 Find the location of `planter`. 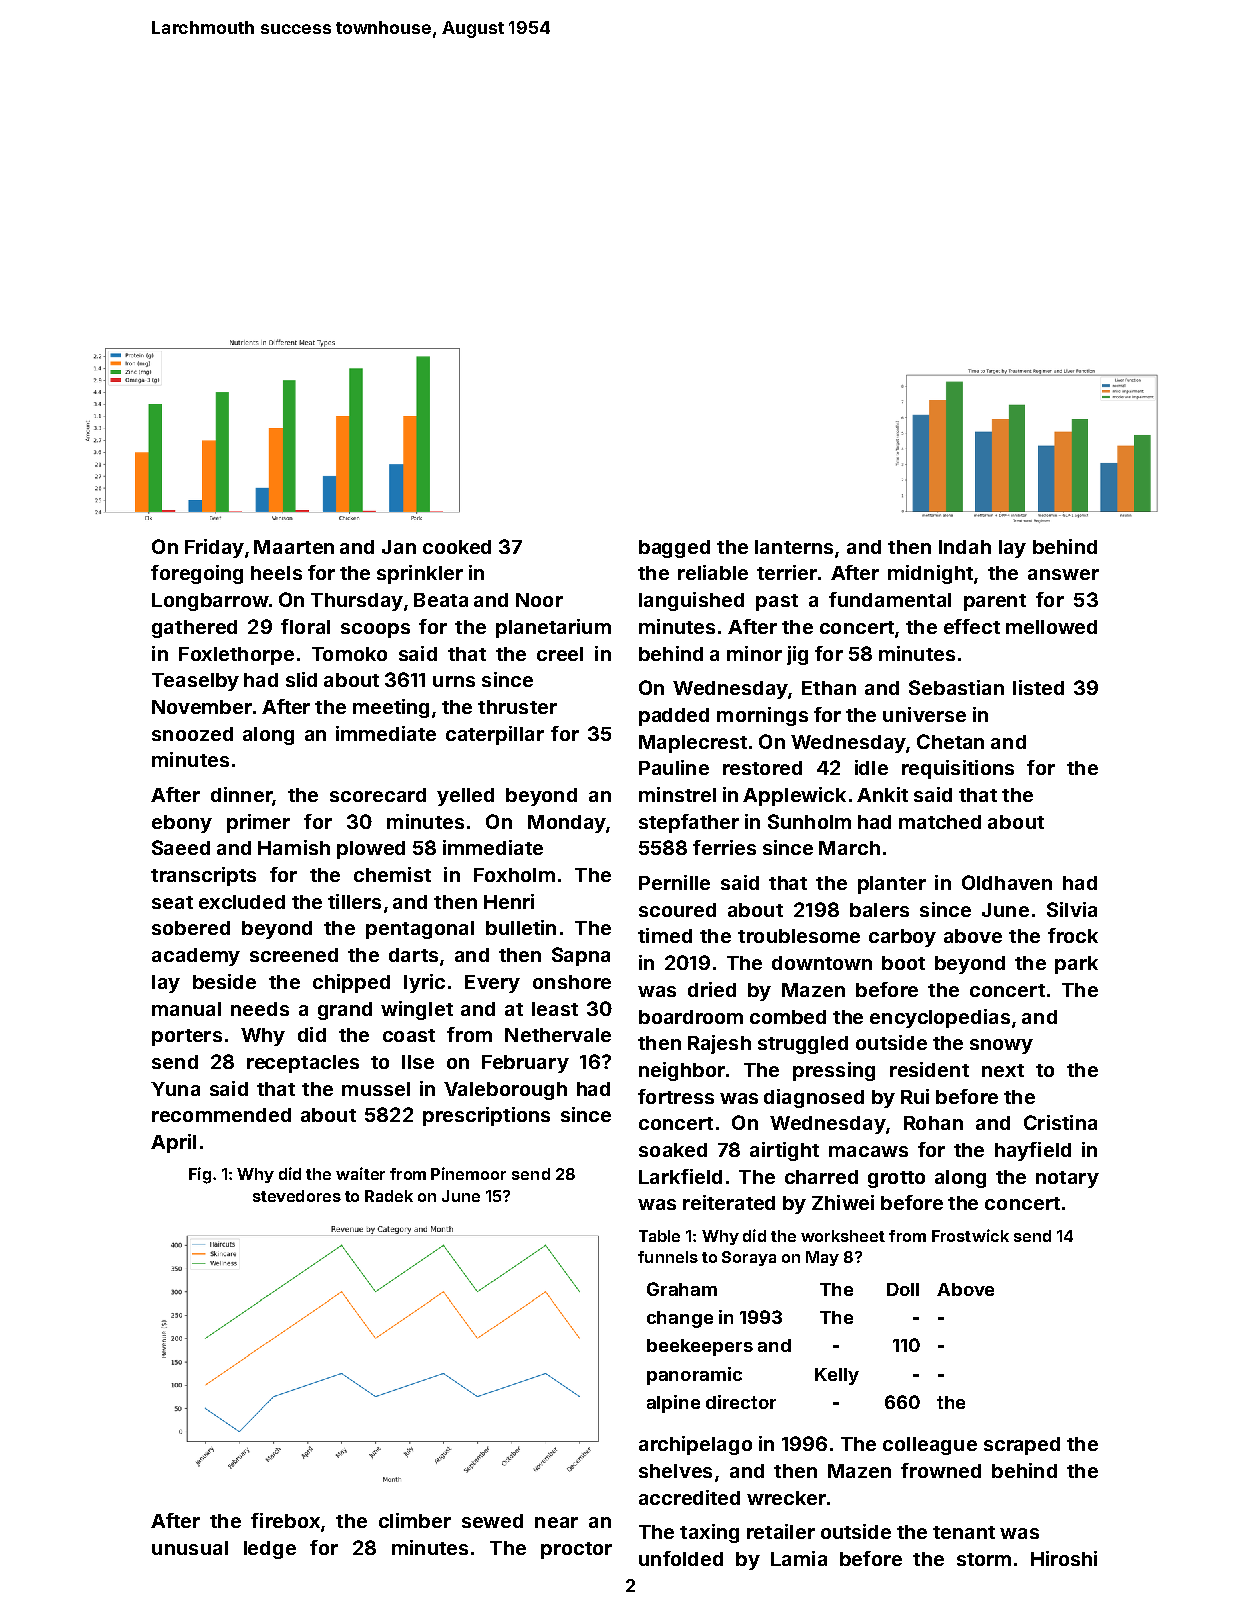

planter is located at coordinates (892, 885).
